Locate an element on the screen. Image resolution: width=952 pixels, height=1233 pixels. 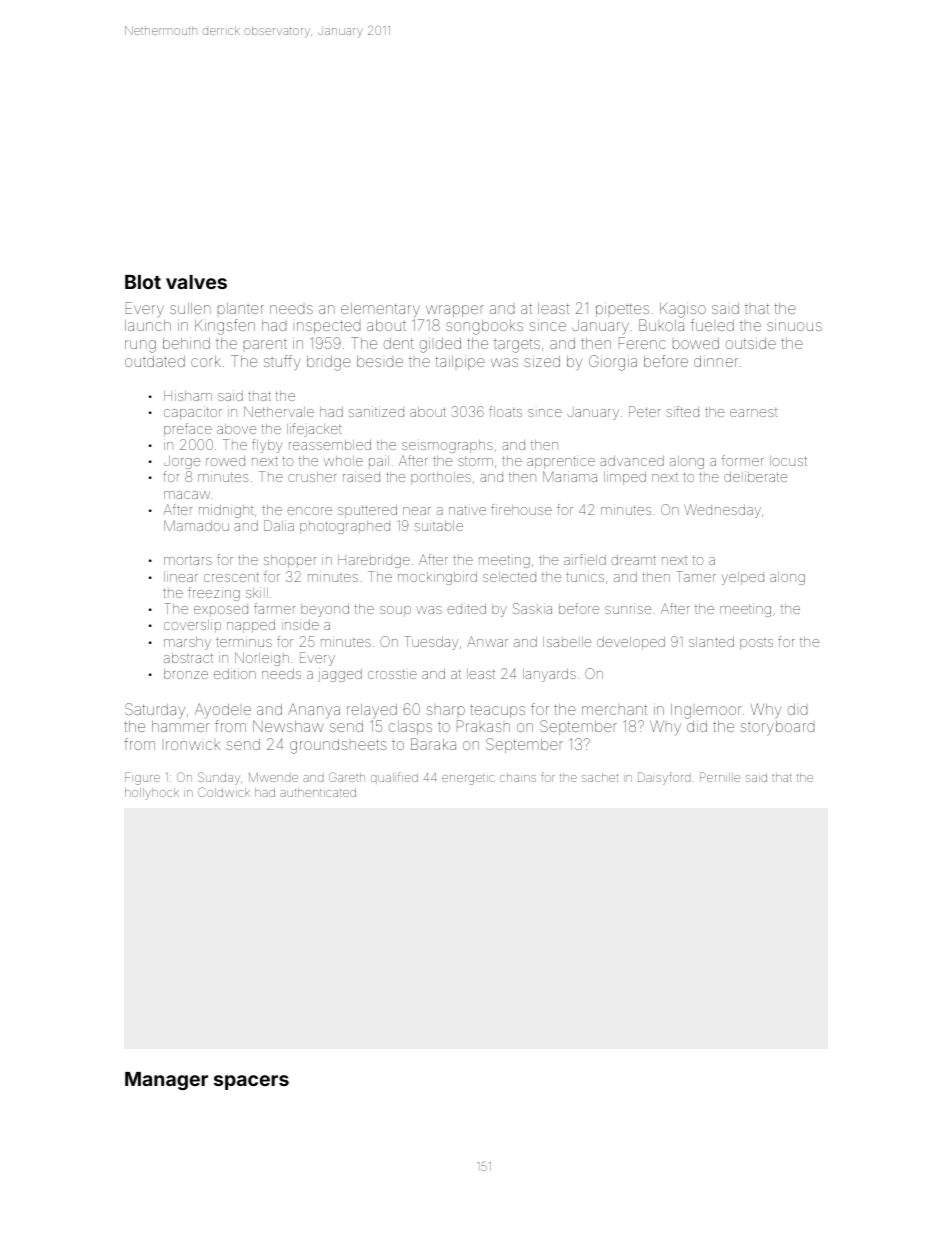
Daisyford is located at coordinates (664, 778).
